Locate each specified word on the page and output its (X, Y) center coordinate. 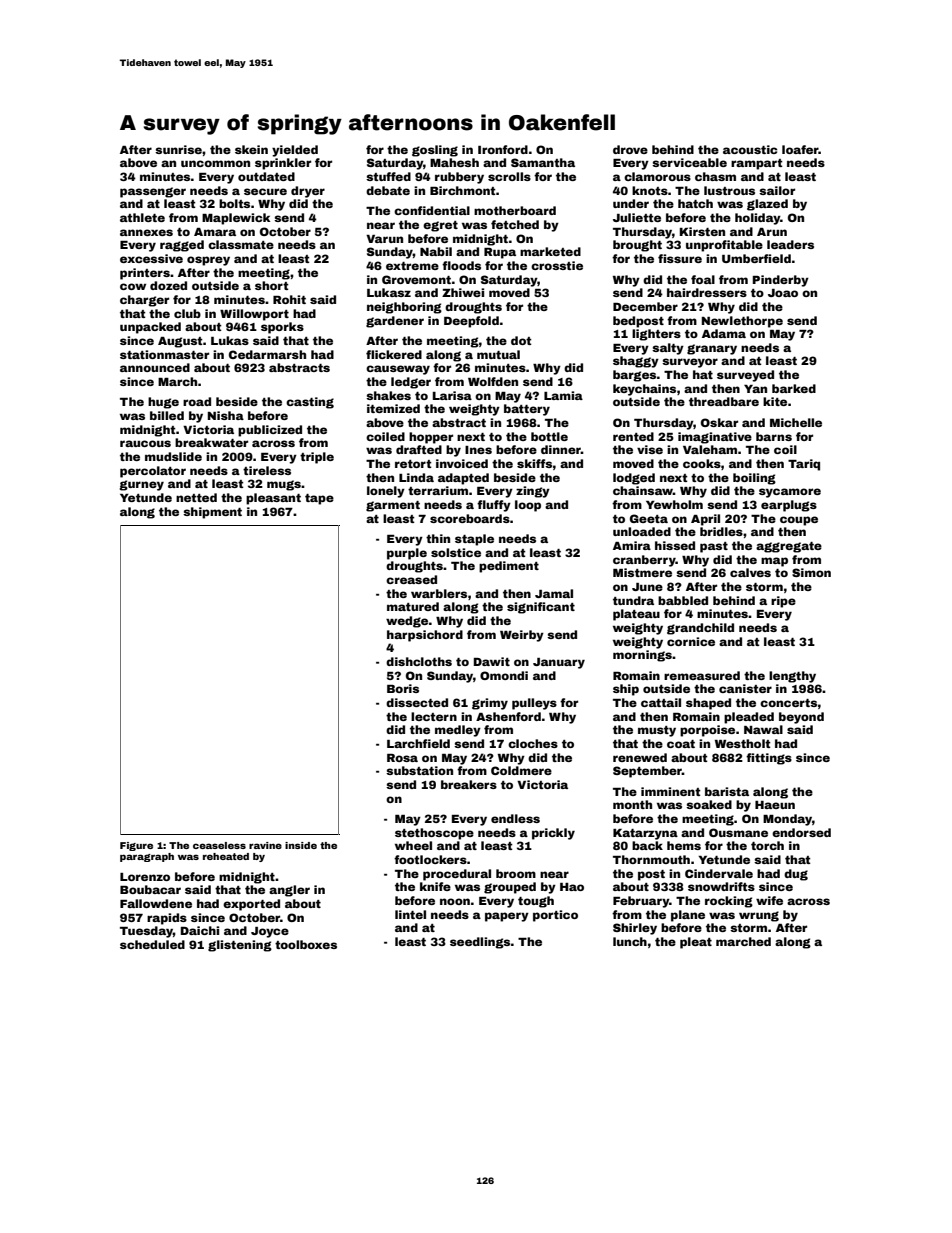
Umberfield (756, 258)
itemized (393, 408)
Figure (136, 846)
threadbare (724, 401)
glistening (240, 946)
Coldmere (521, 770)
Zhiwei (463, 292)
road (197, 401)
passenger (153, 192)
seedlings (480, 943)
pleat (696, 943)
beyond (801, 718)
